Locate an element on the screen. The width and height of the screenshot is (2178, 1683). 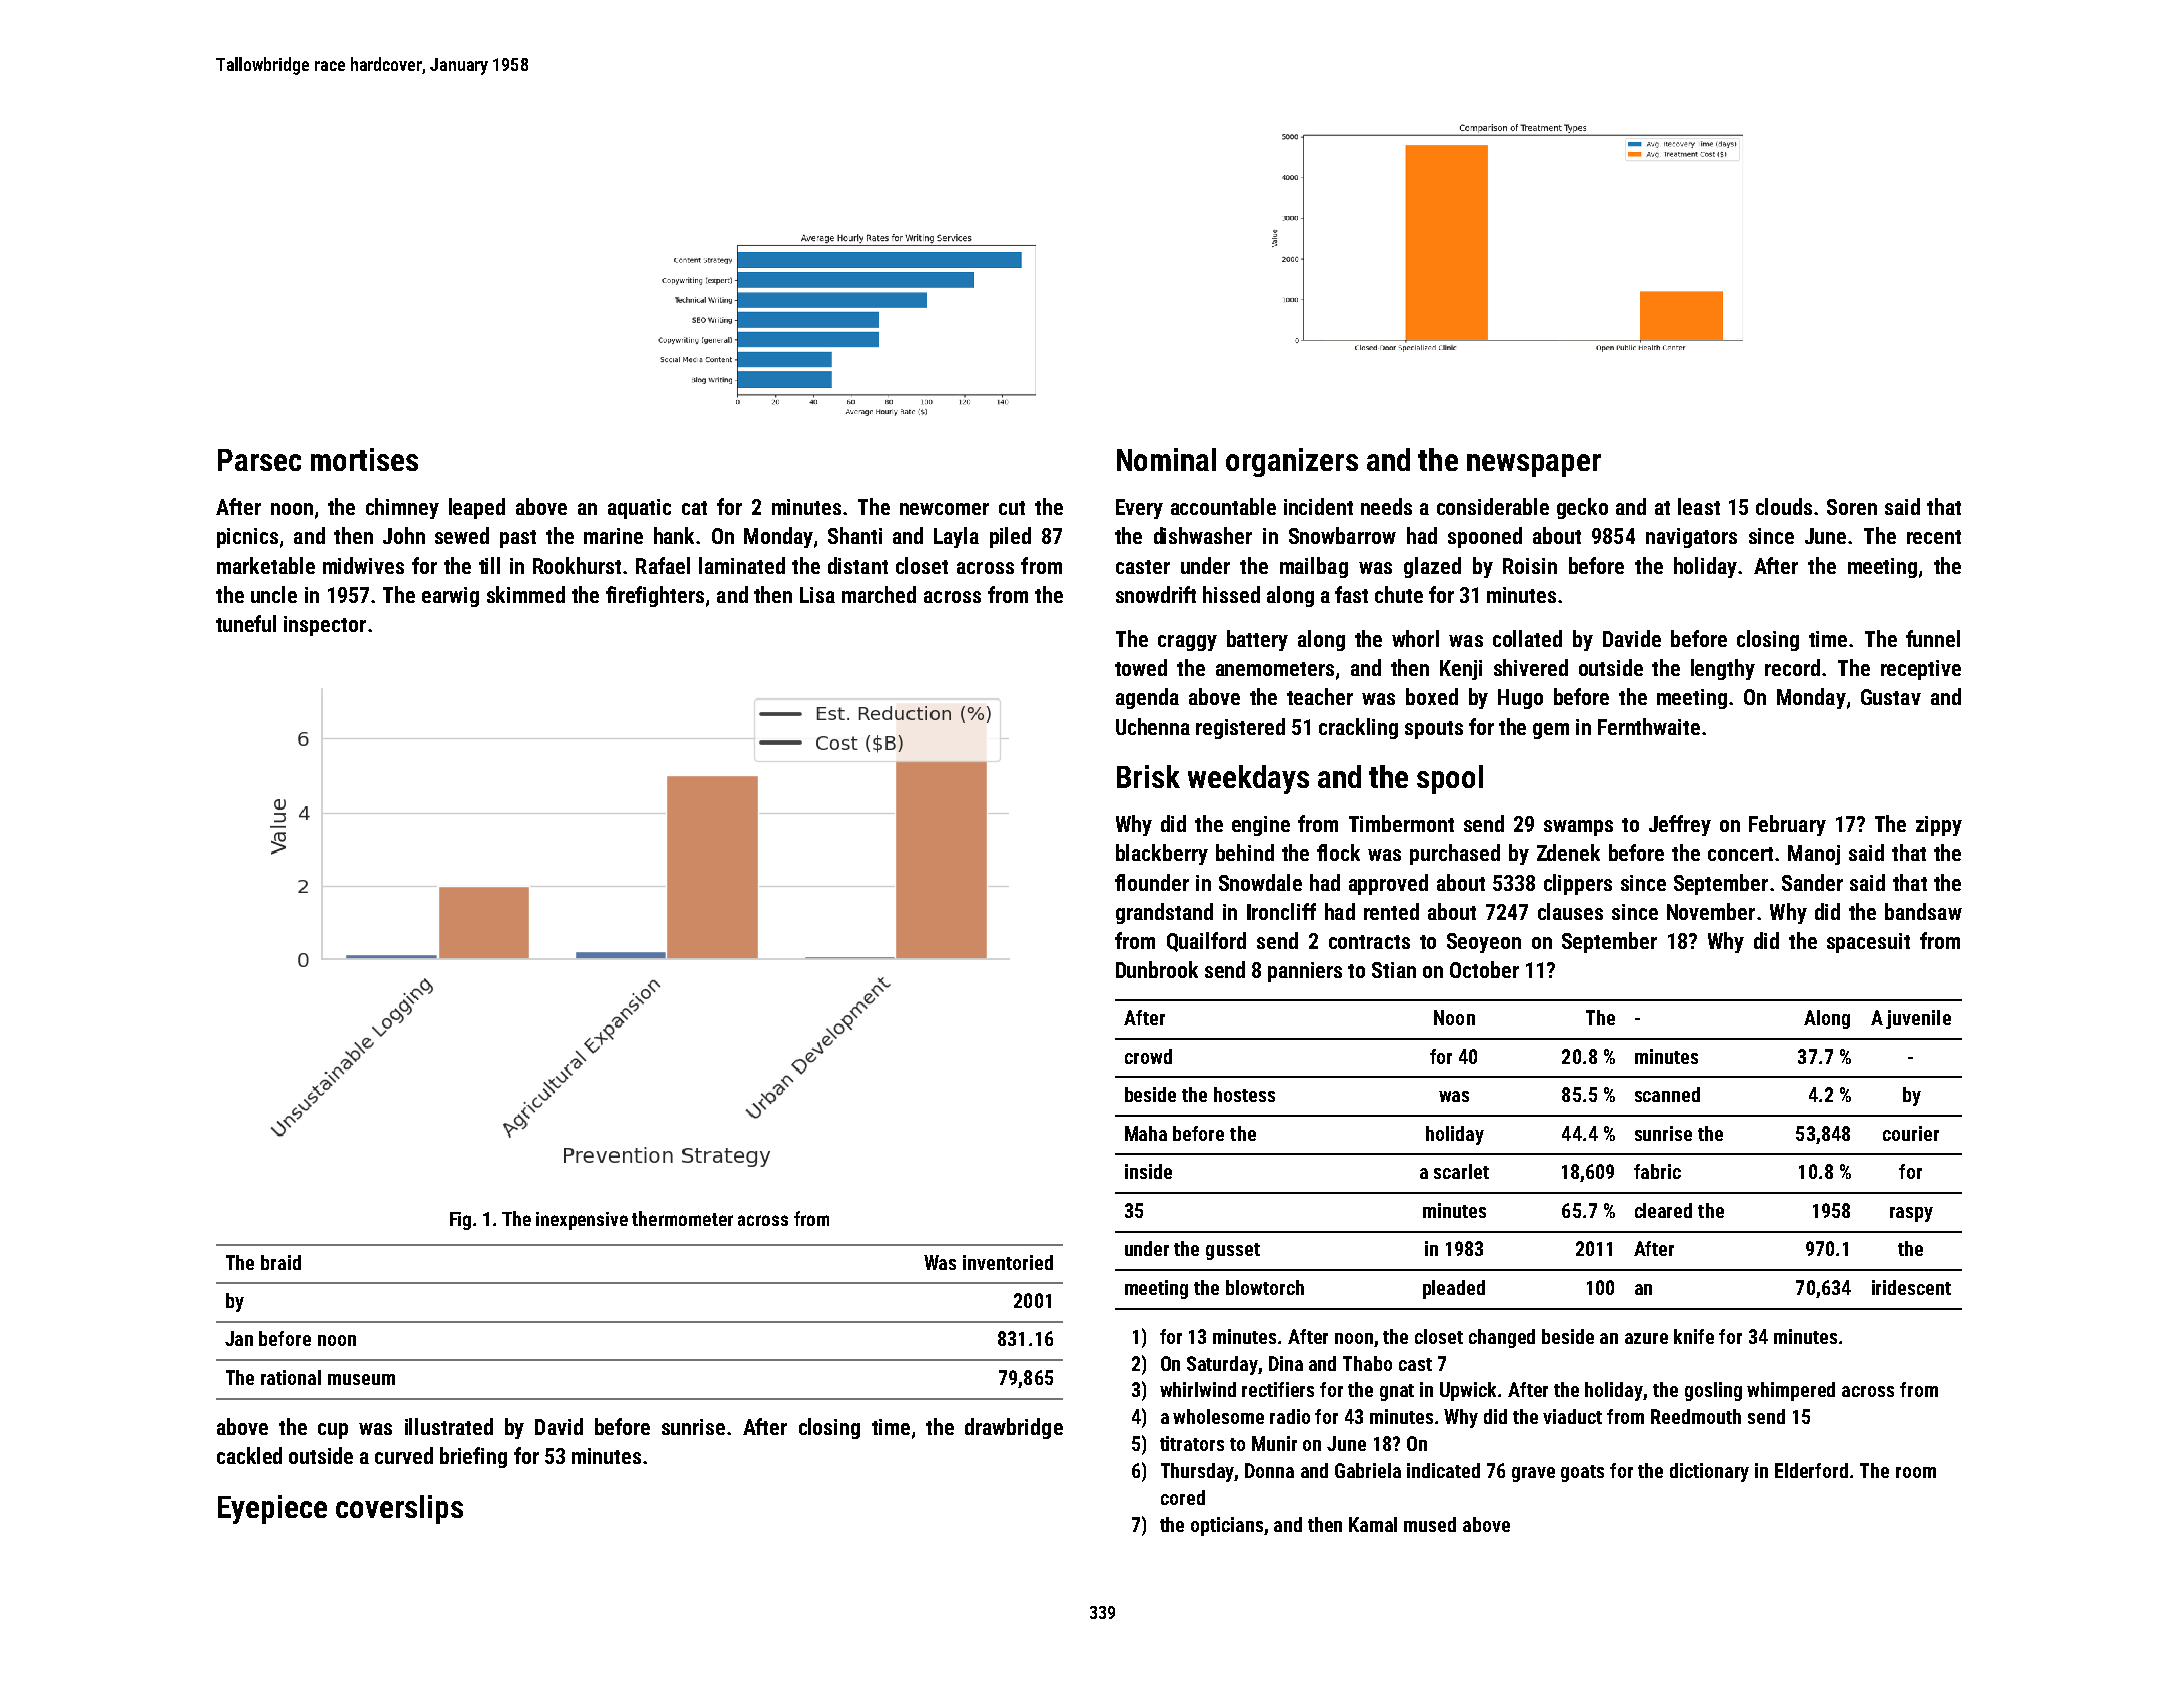
grandstand is located at coordinates (1164, 913).
